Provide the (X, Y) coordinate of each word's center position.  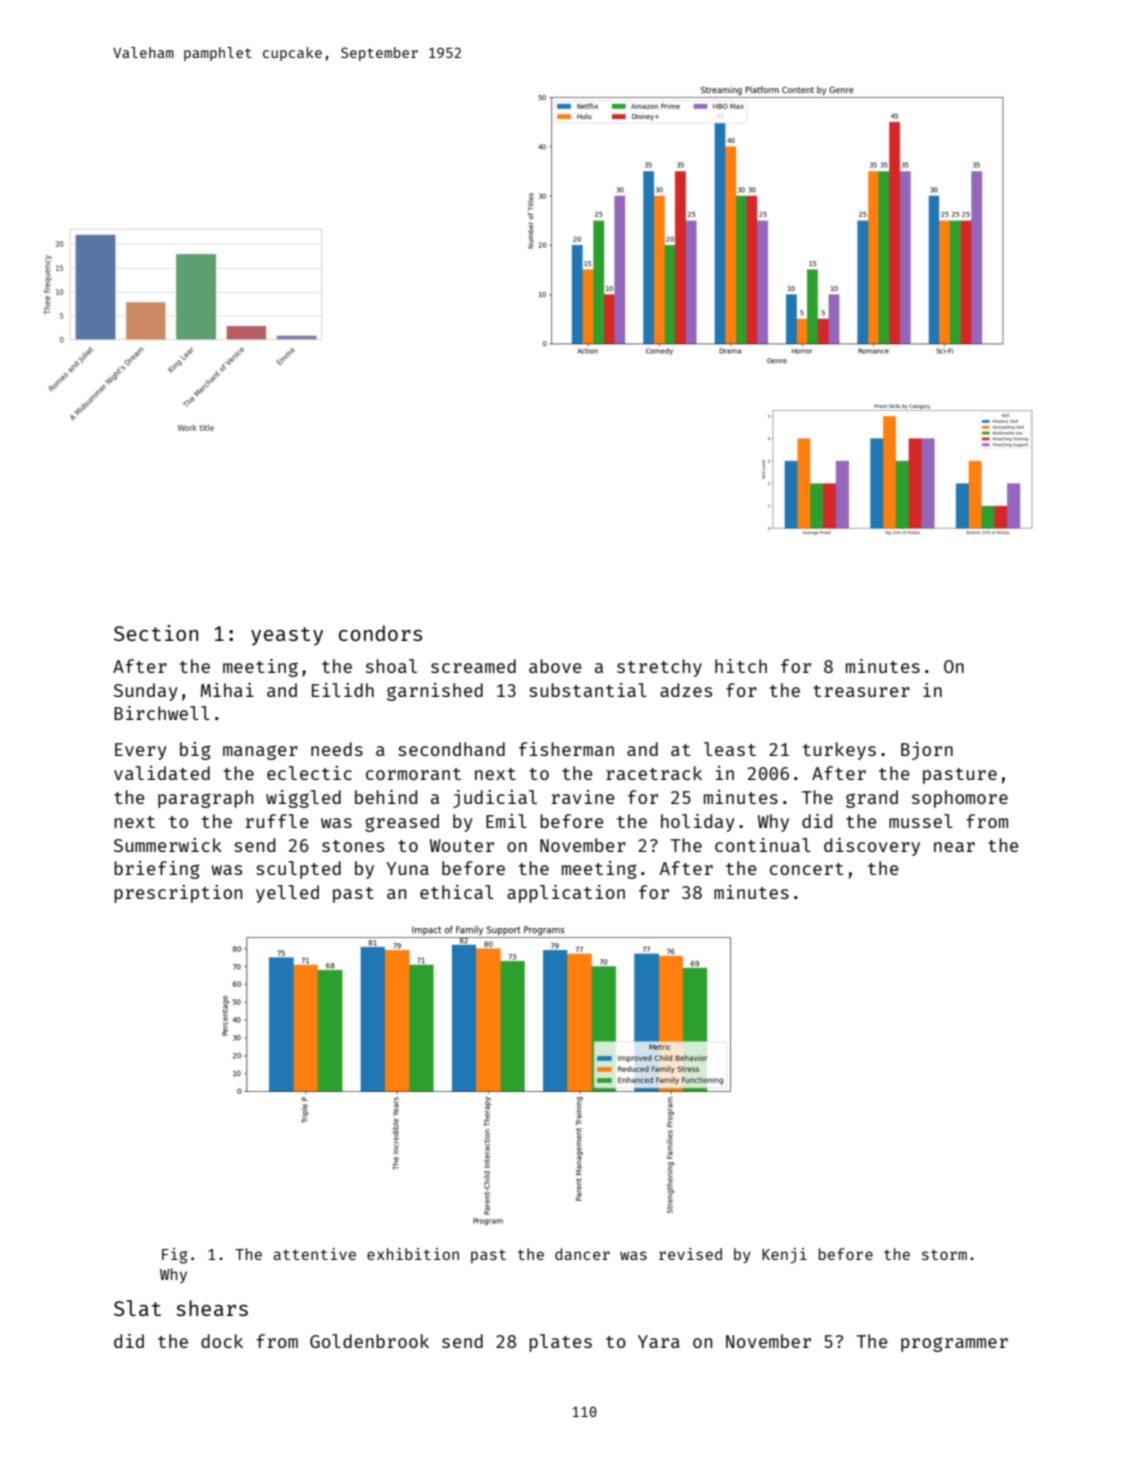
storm (944, 1255)
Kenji (784, 1256)
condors (380, 633)
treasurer (861, 691)
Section (156, 633)
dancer (582, 1254)
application (566, 894)
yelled (287, 894)
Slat (137, 1308)
